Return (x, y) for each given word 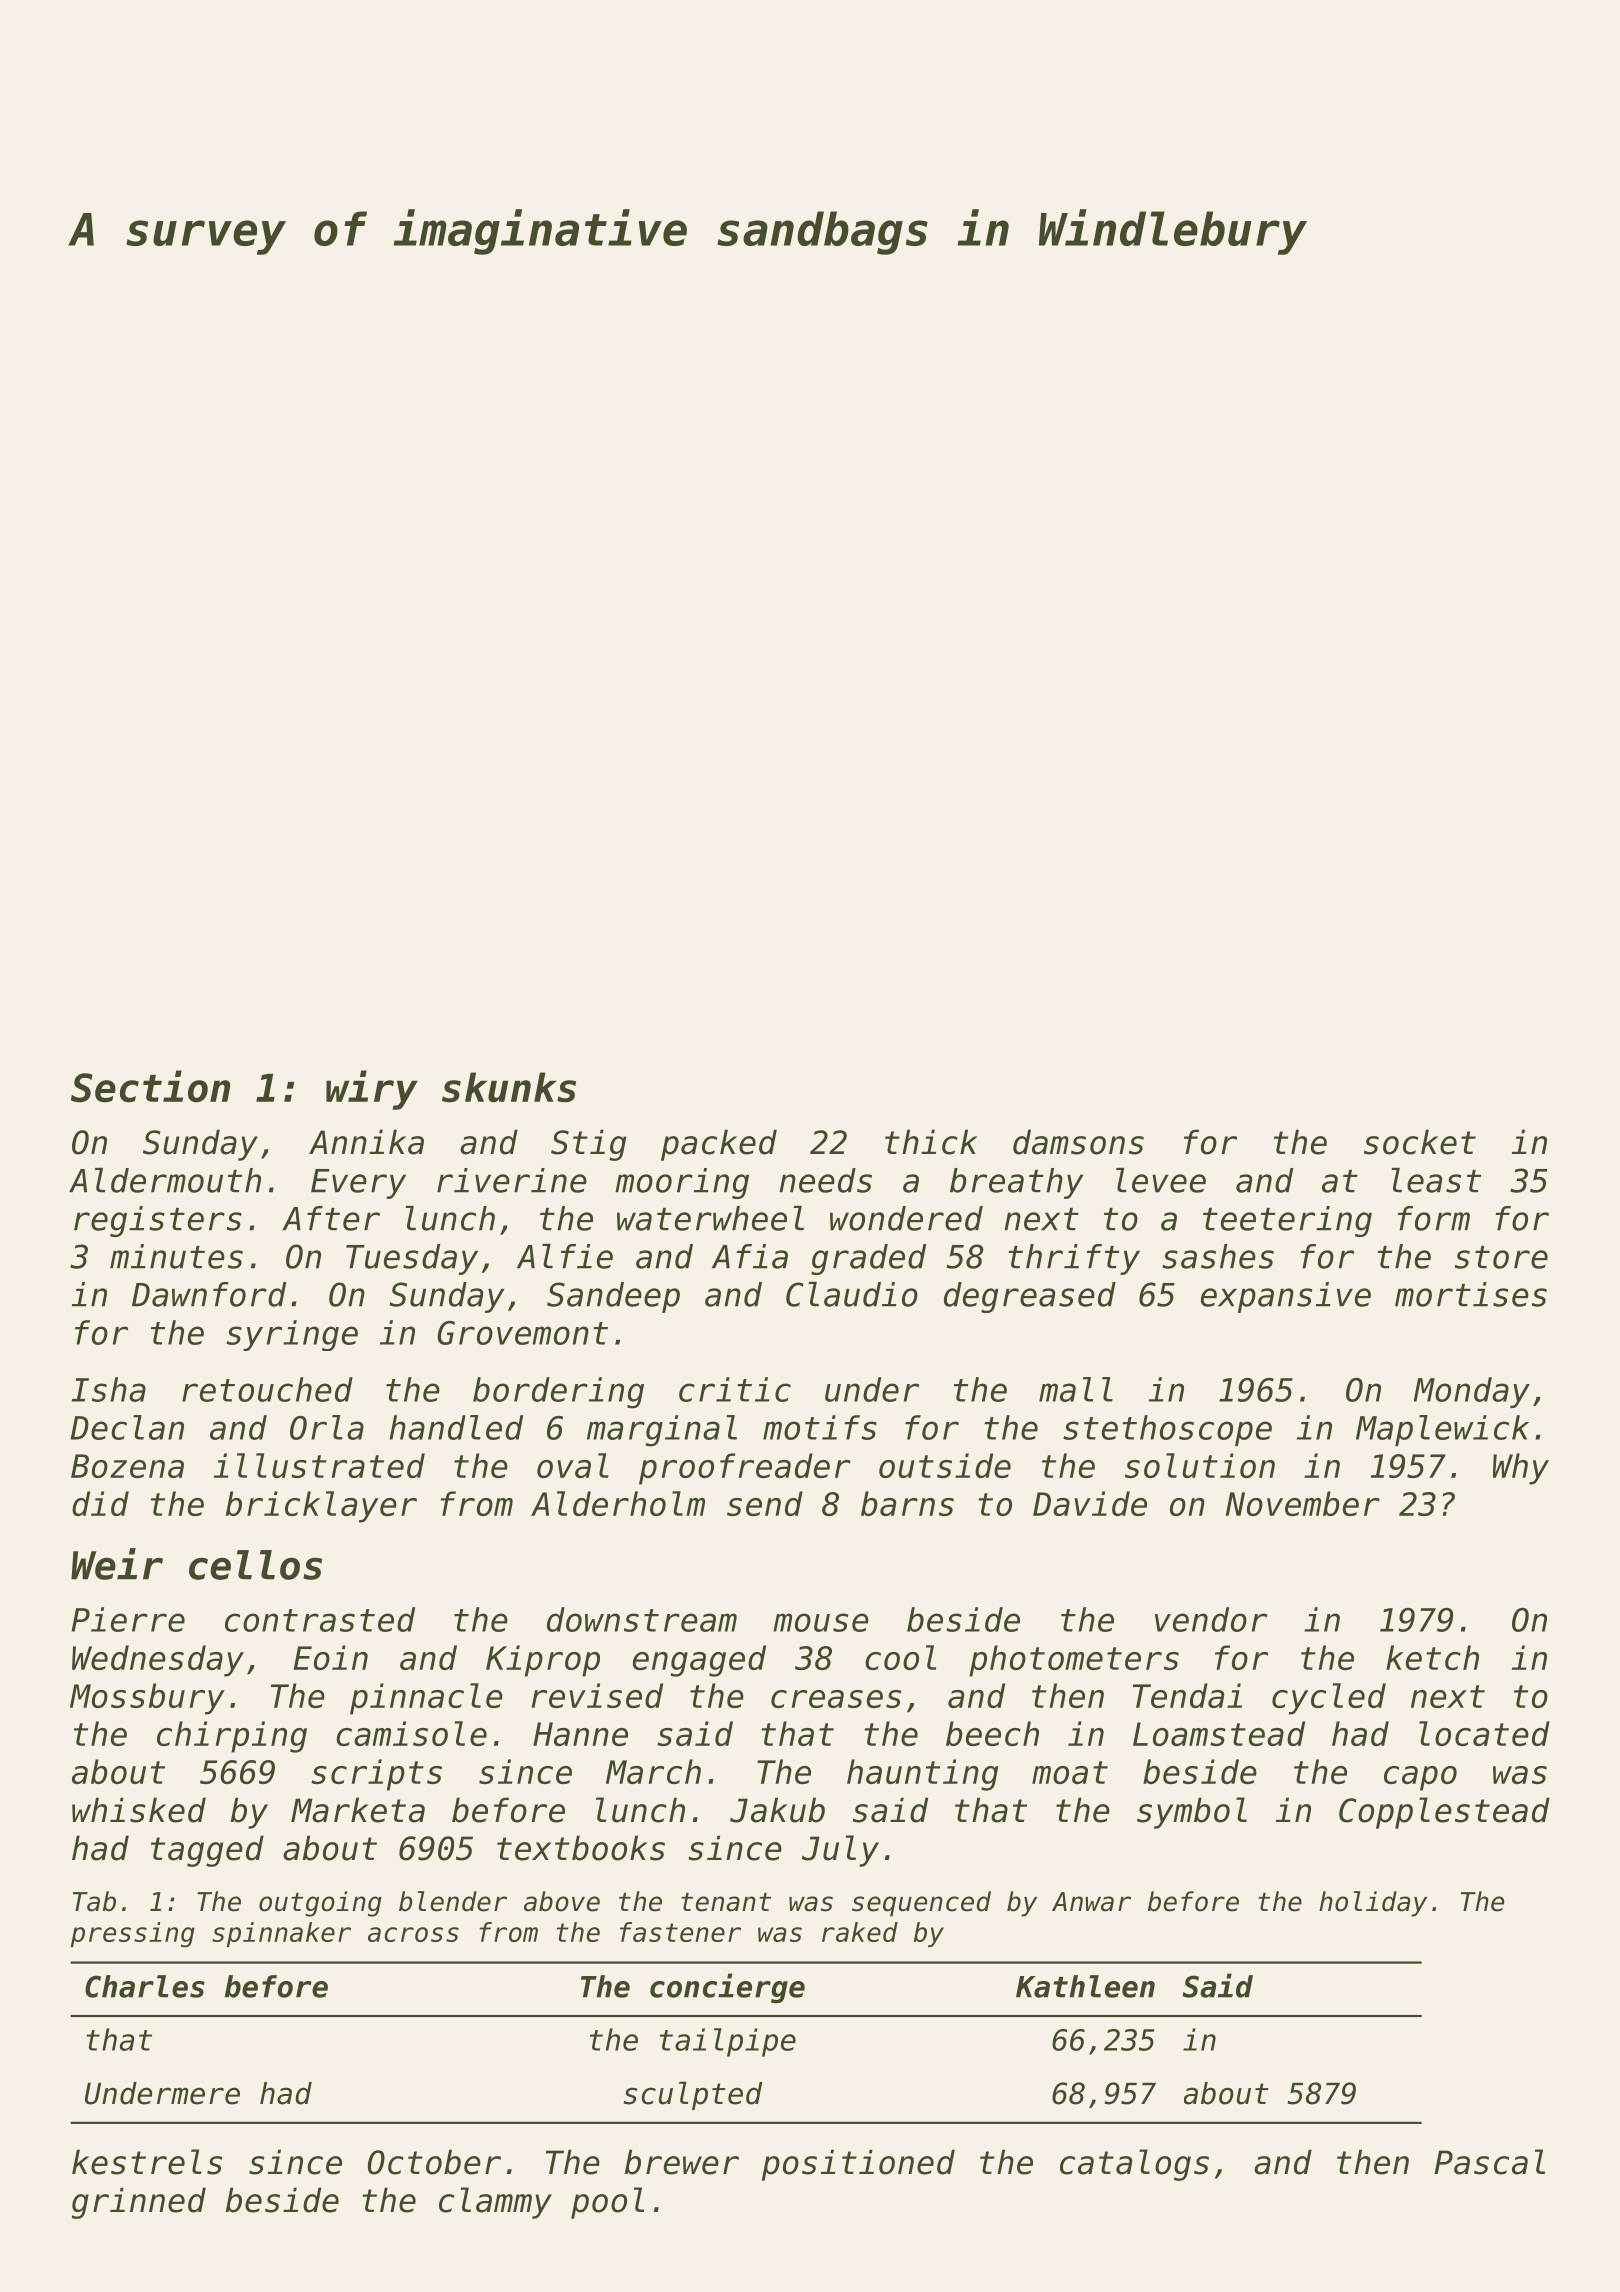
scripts (376, 1775)
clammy (495, 2203)
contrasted (320, 1619)
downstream (642, 1619)
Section (150, 1086)
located (1484, 1733)
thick (931, 1142)
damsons (1078, 1142)
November (1303, 1503)
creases (836, 1699)
